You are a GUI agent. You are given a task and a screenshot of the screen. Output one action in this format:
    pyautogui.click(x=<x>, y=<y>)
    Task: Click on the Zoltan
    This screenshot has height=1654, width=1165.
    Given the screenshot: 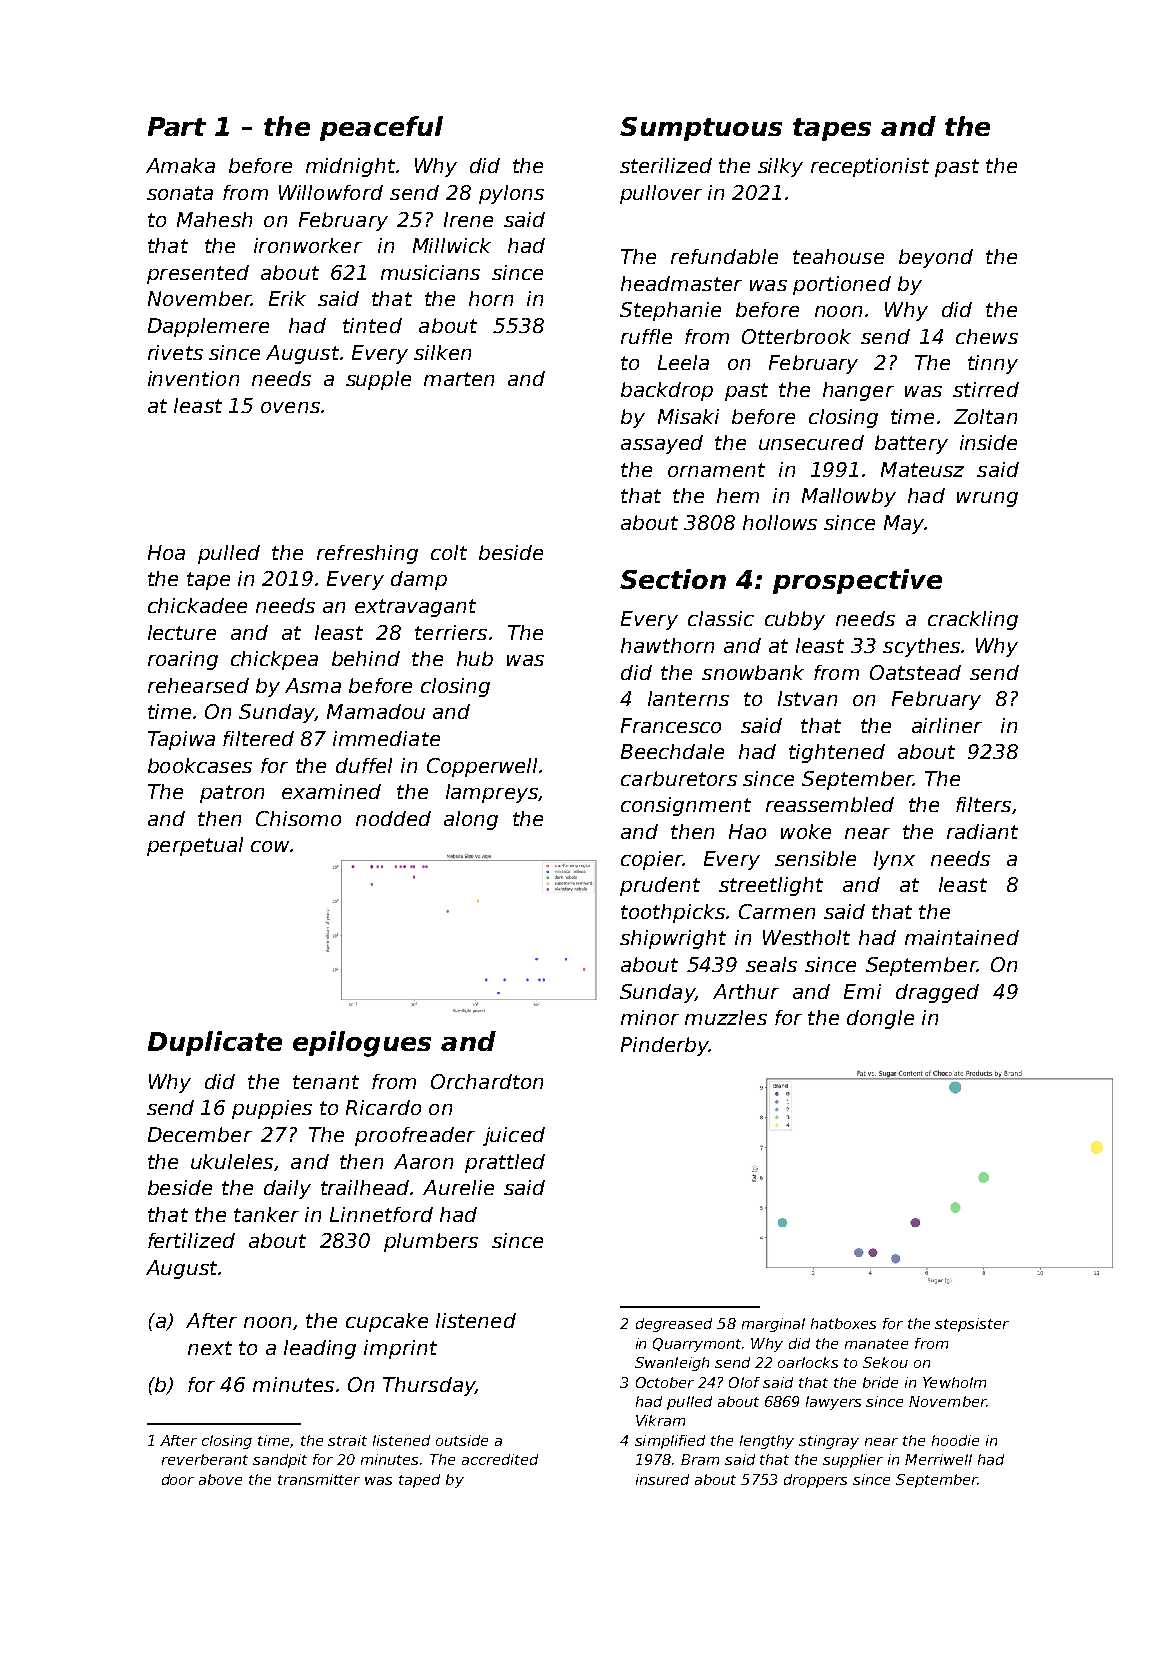 What is the action you would take?
    pyautogui.click(x=985, y=416)
